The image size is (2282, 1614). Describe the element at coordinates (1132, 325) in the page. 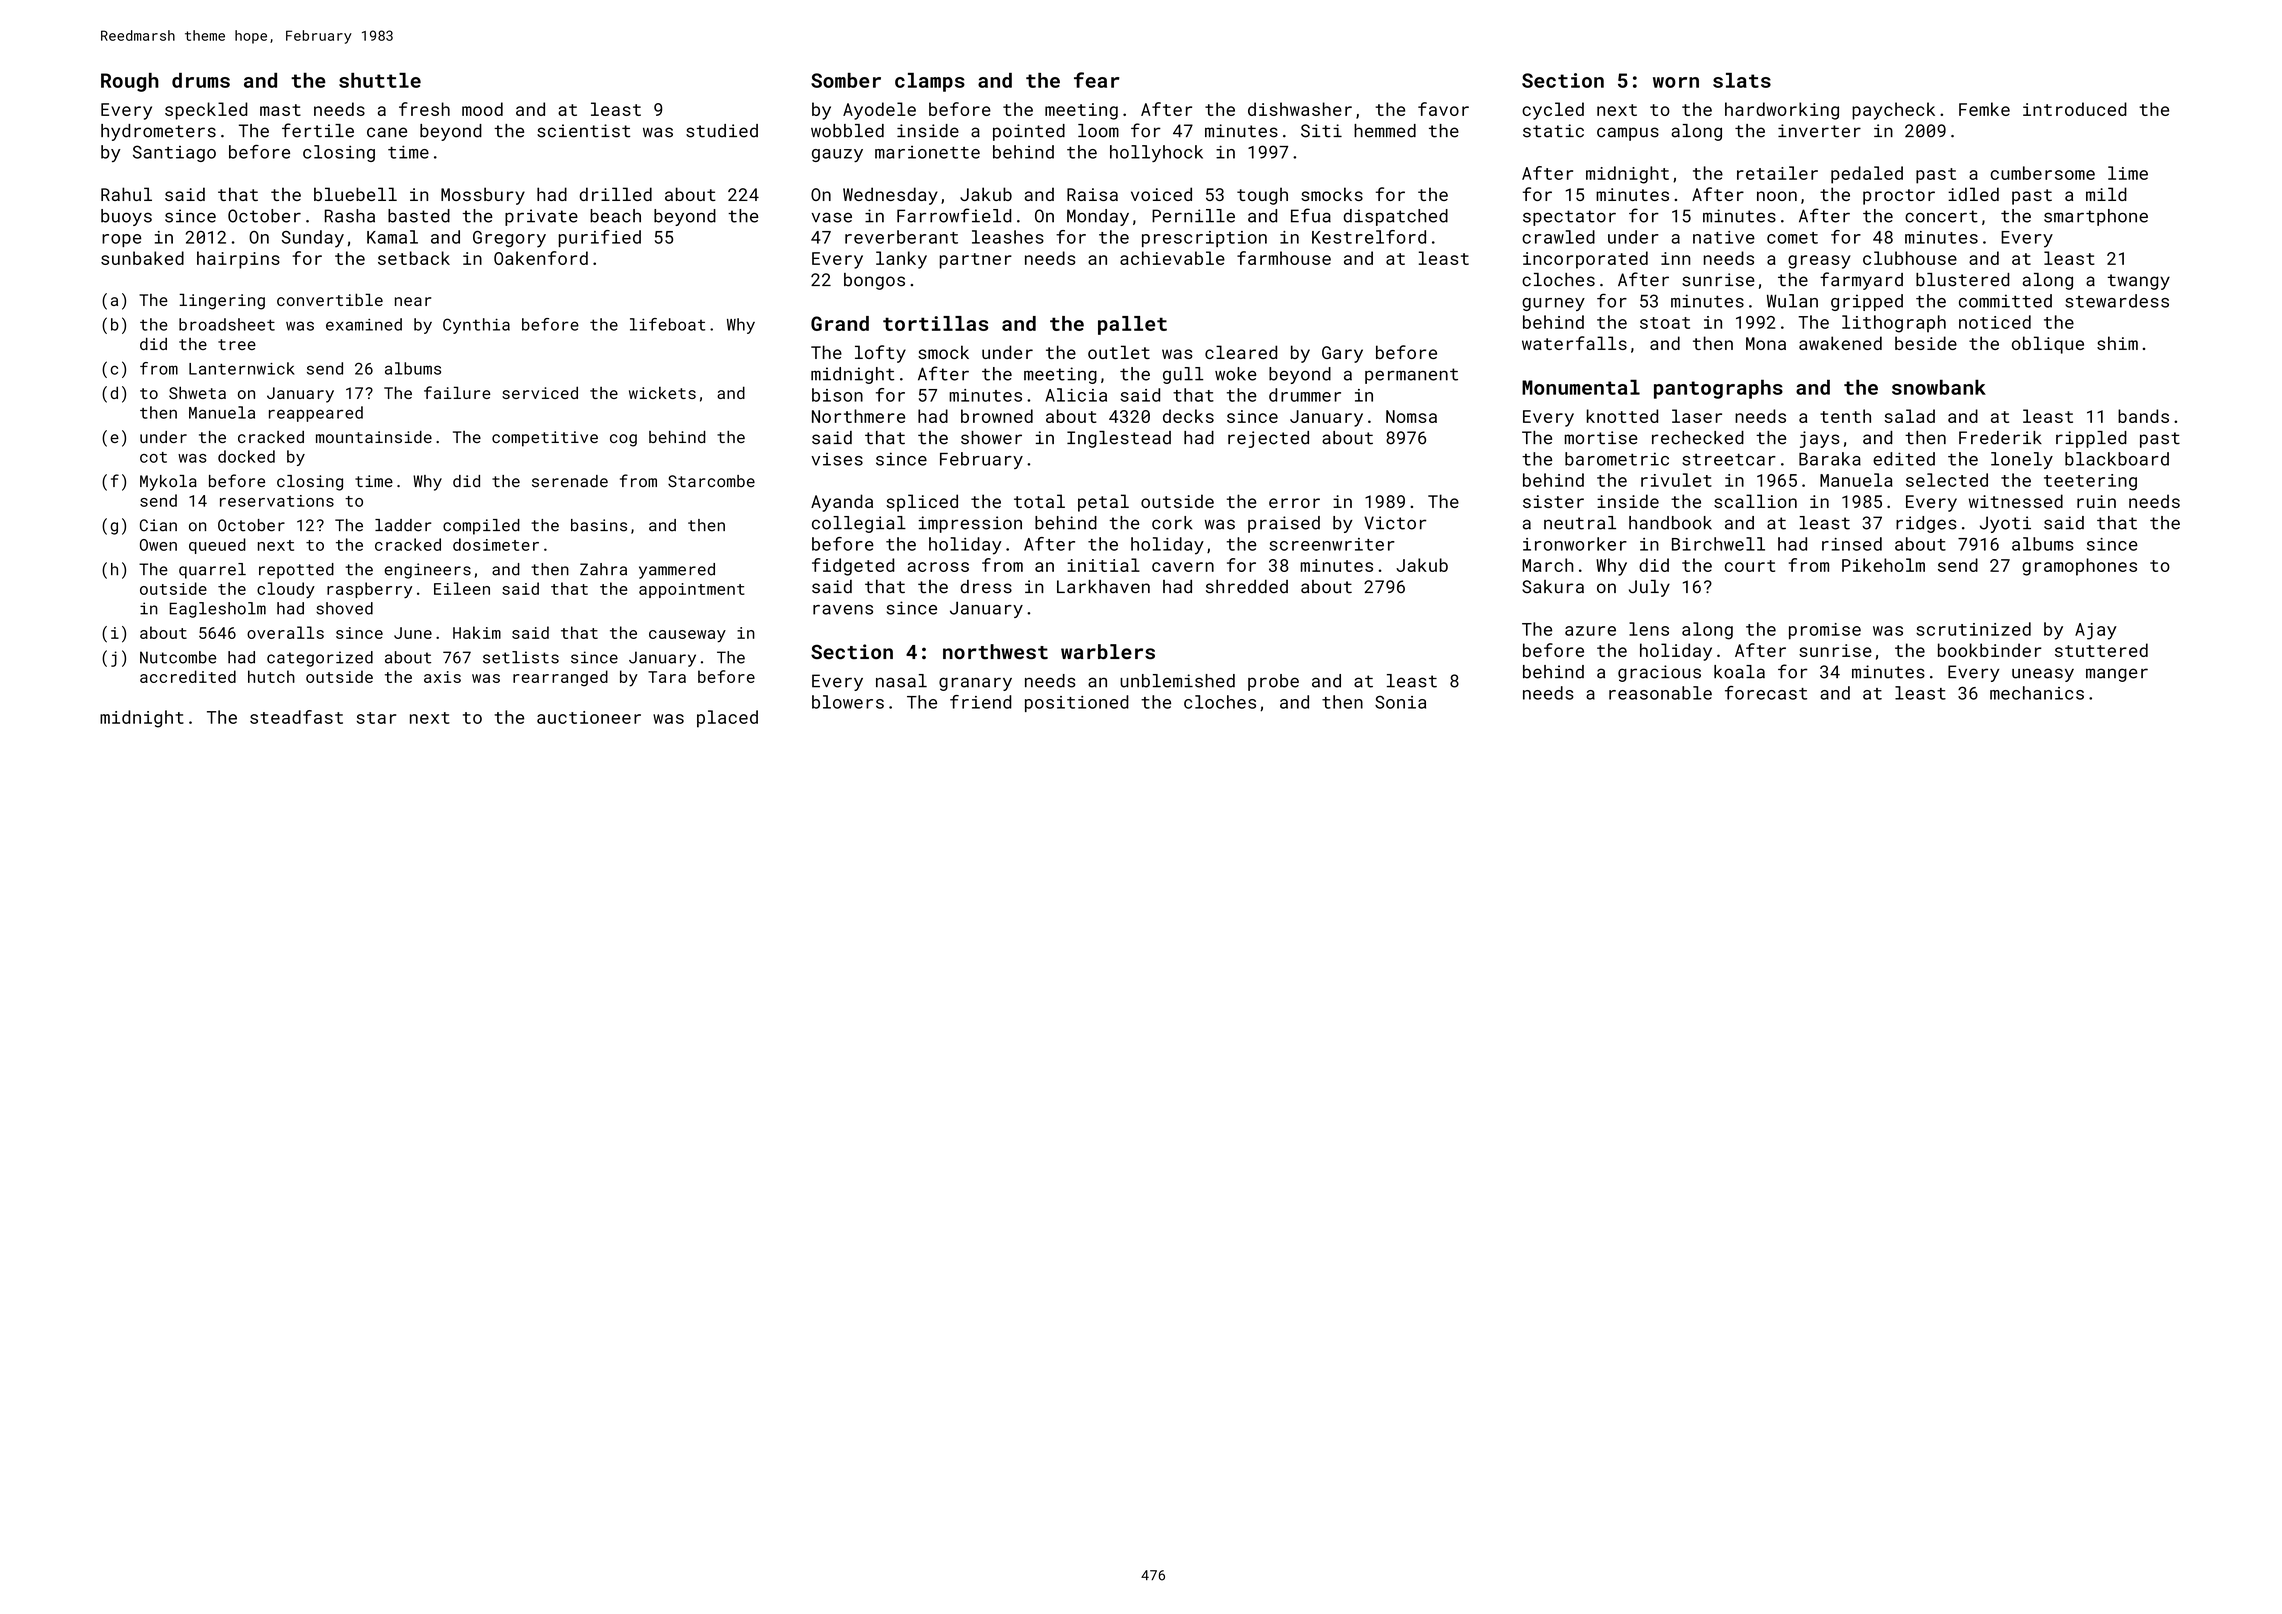

I see `pallet` at that location.
